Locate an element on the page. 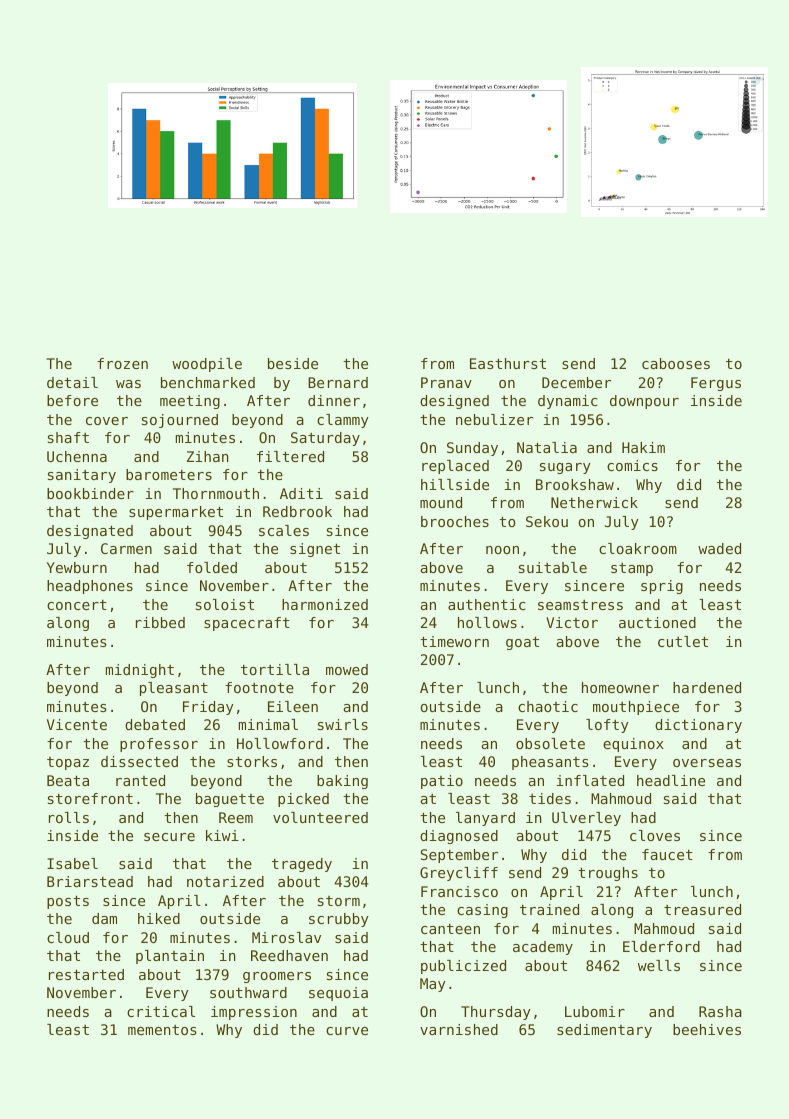 Image resolution: width=789 pixels, height=1119 pixels. faucet is located at coordinates (667, 854).
